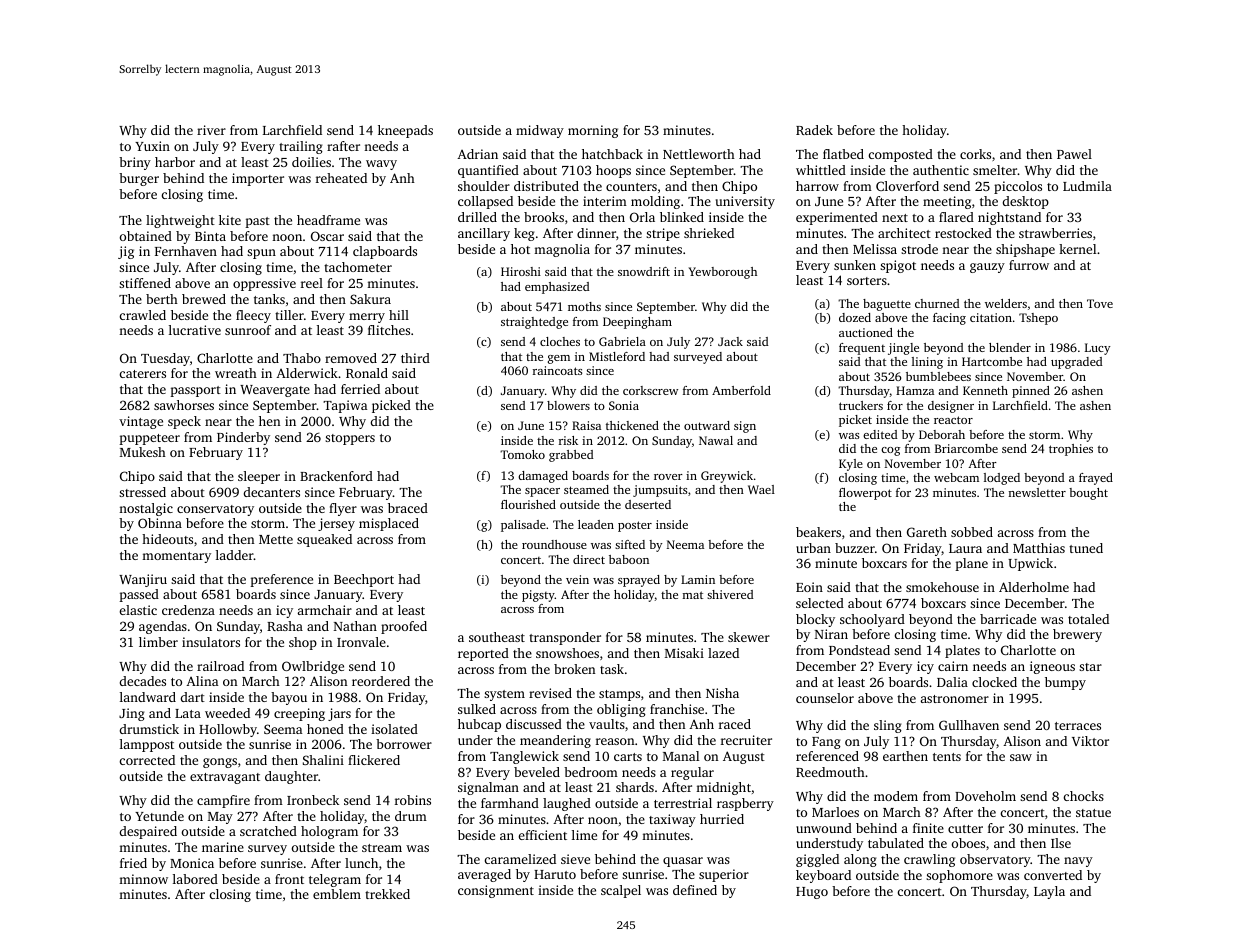 The height and width of the document is (952, 1233). What do you see at coordinates (709, 233) in the document?
I see `shrieked` at bounding box center [709, 233].
